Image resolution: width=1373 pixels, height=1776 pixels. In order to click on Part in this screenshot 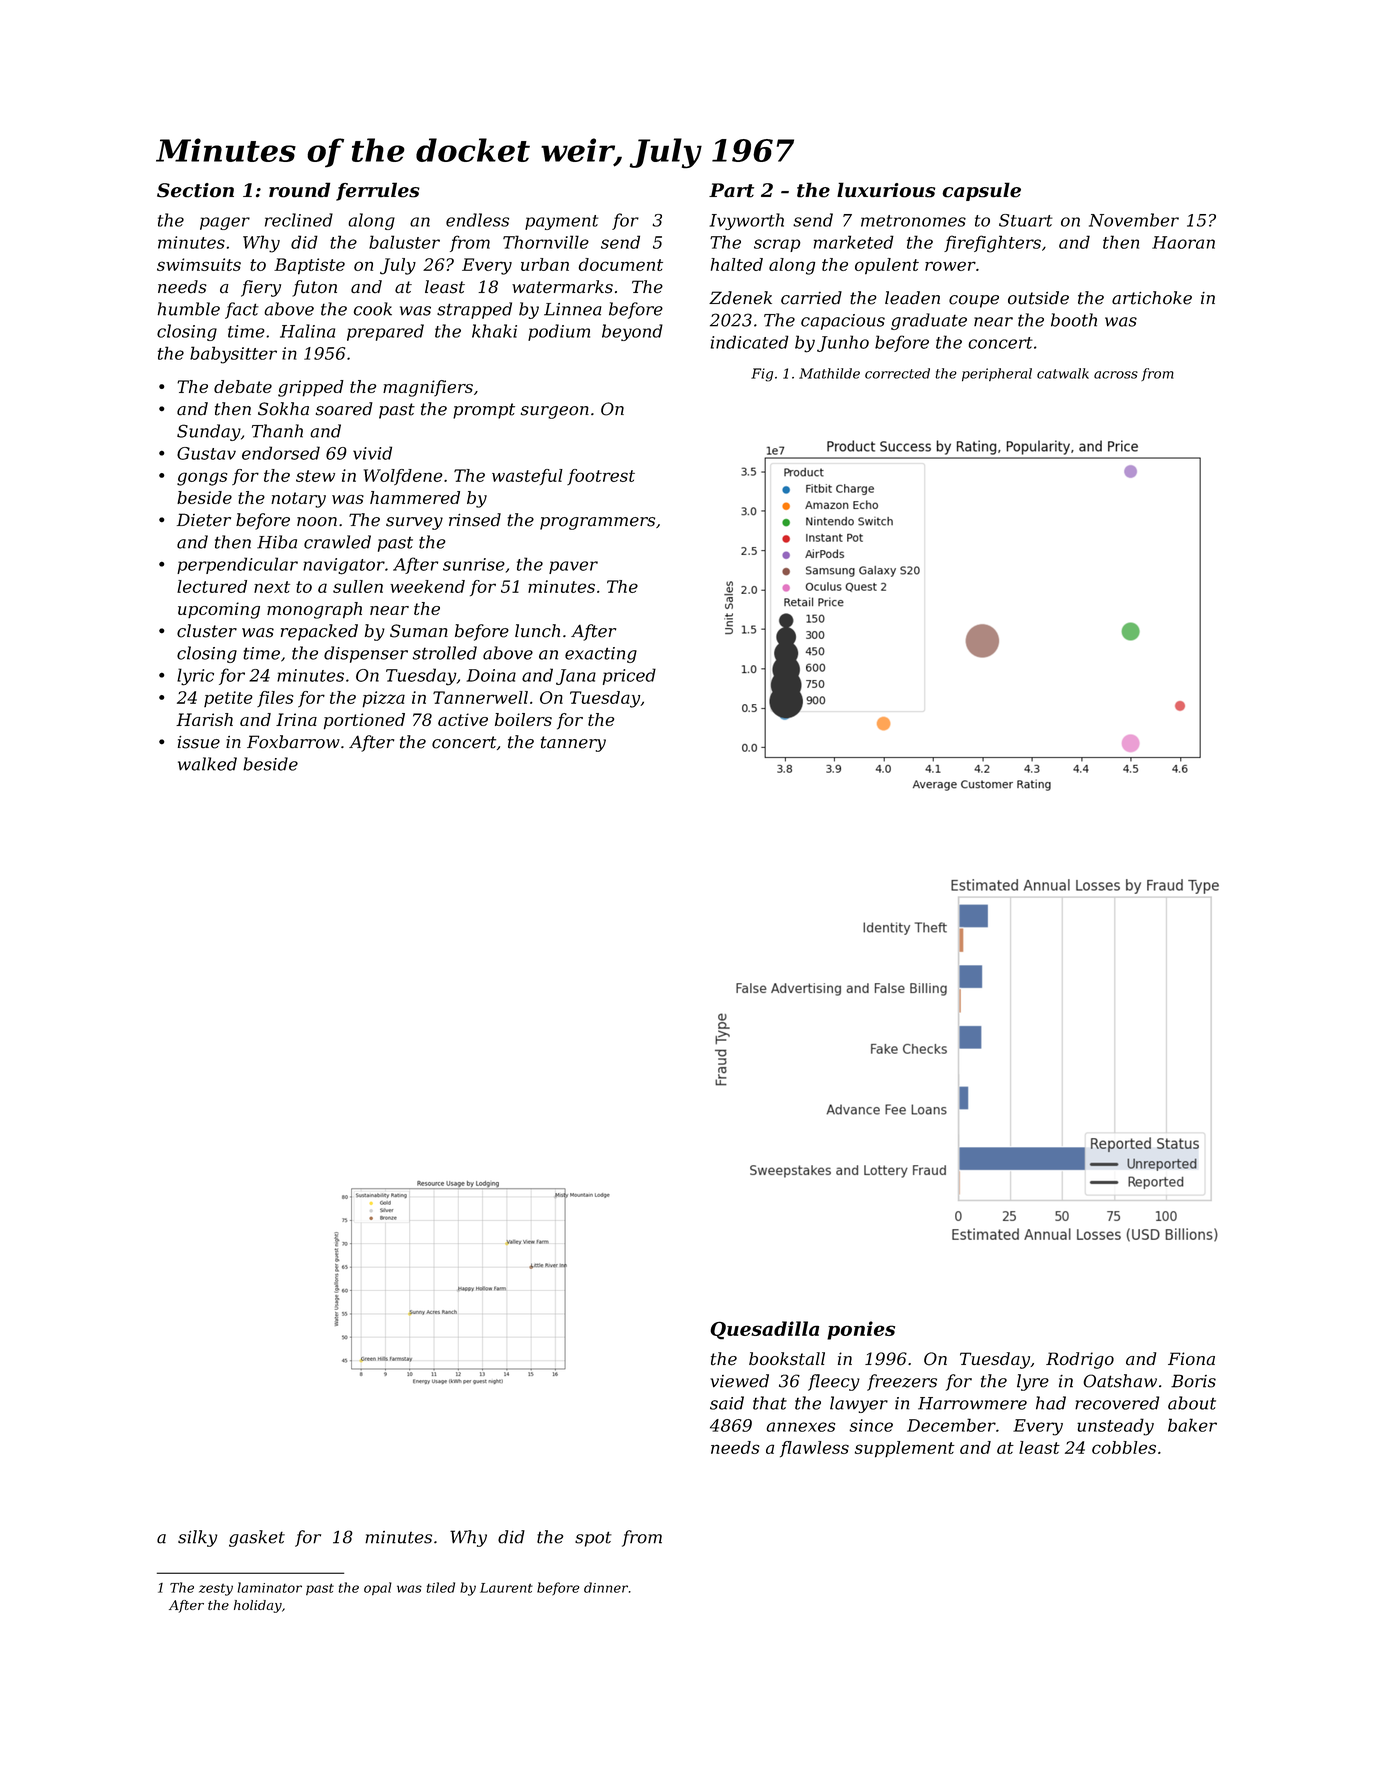, I will do `click(731, 190)`.
